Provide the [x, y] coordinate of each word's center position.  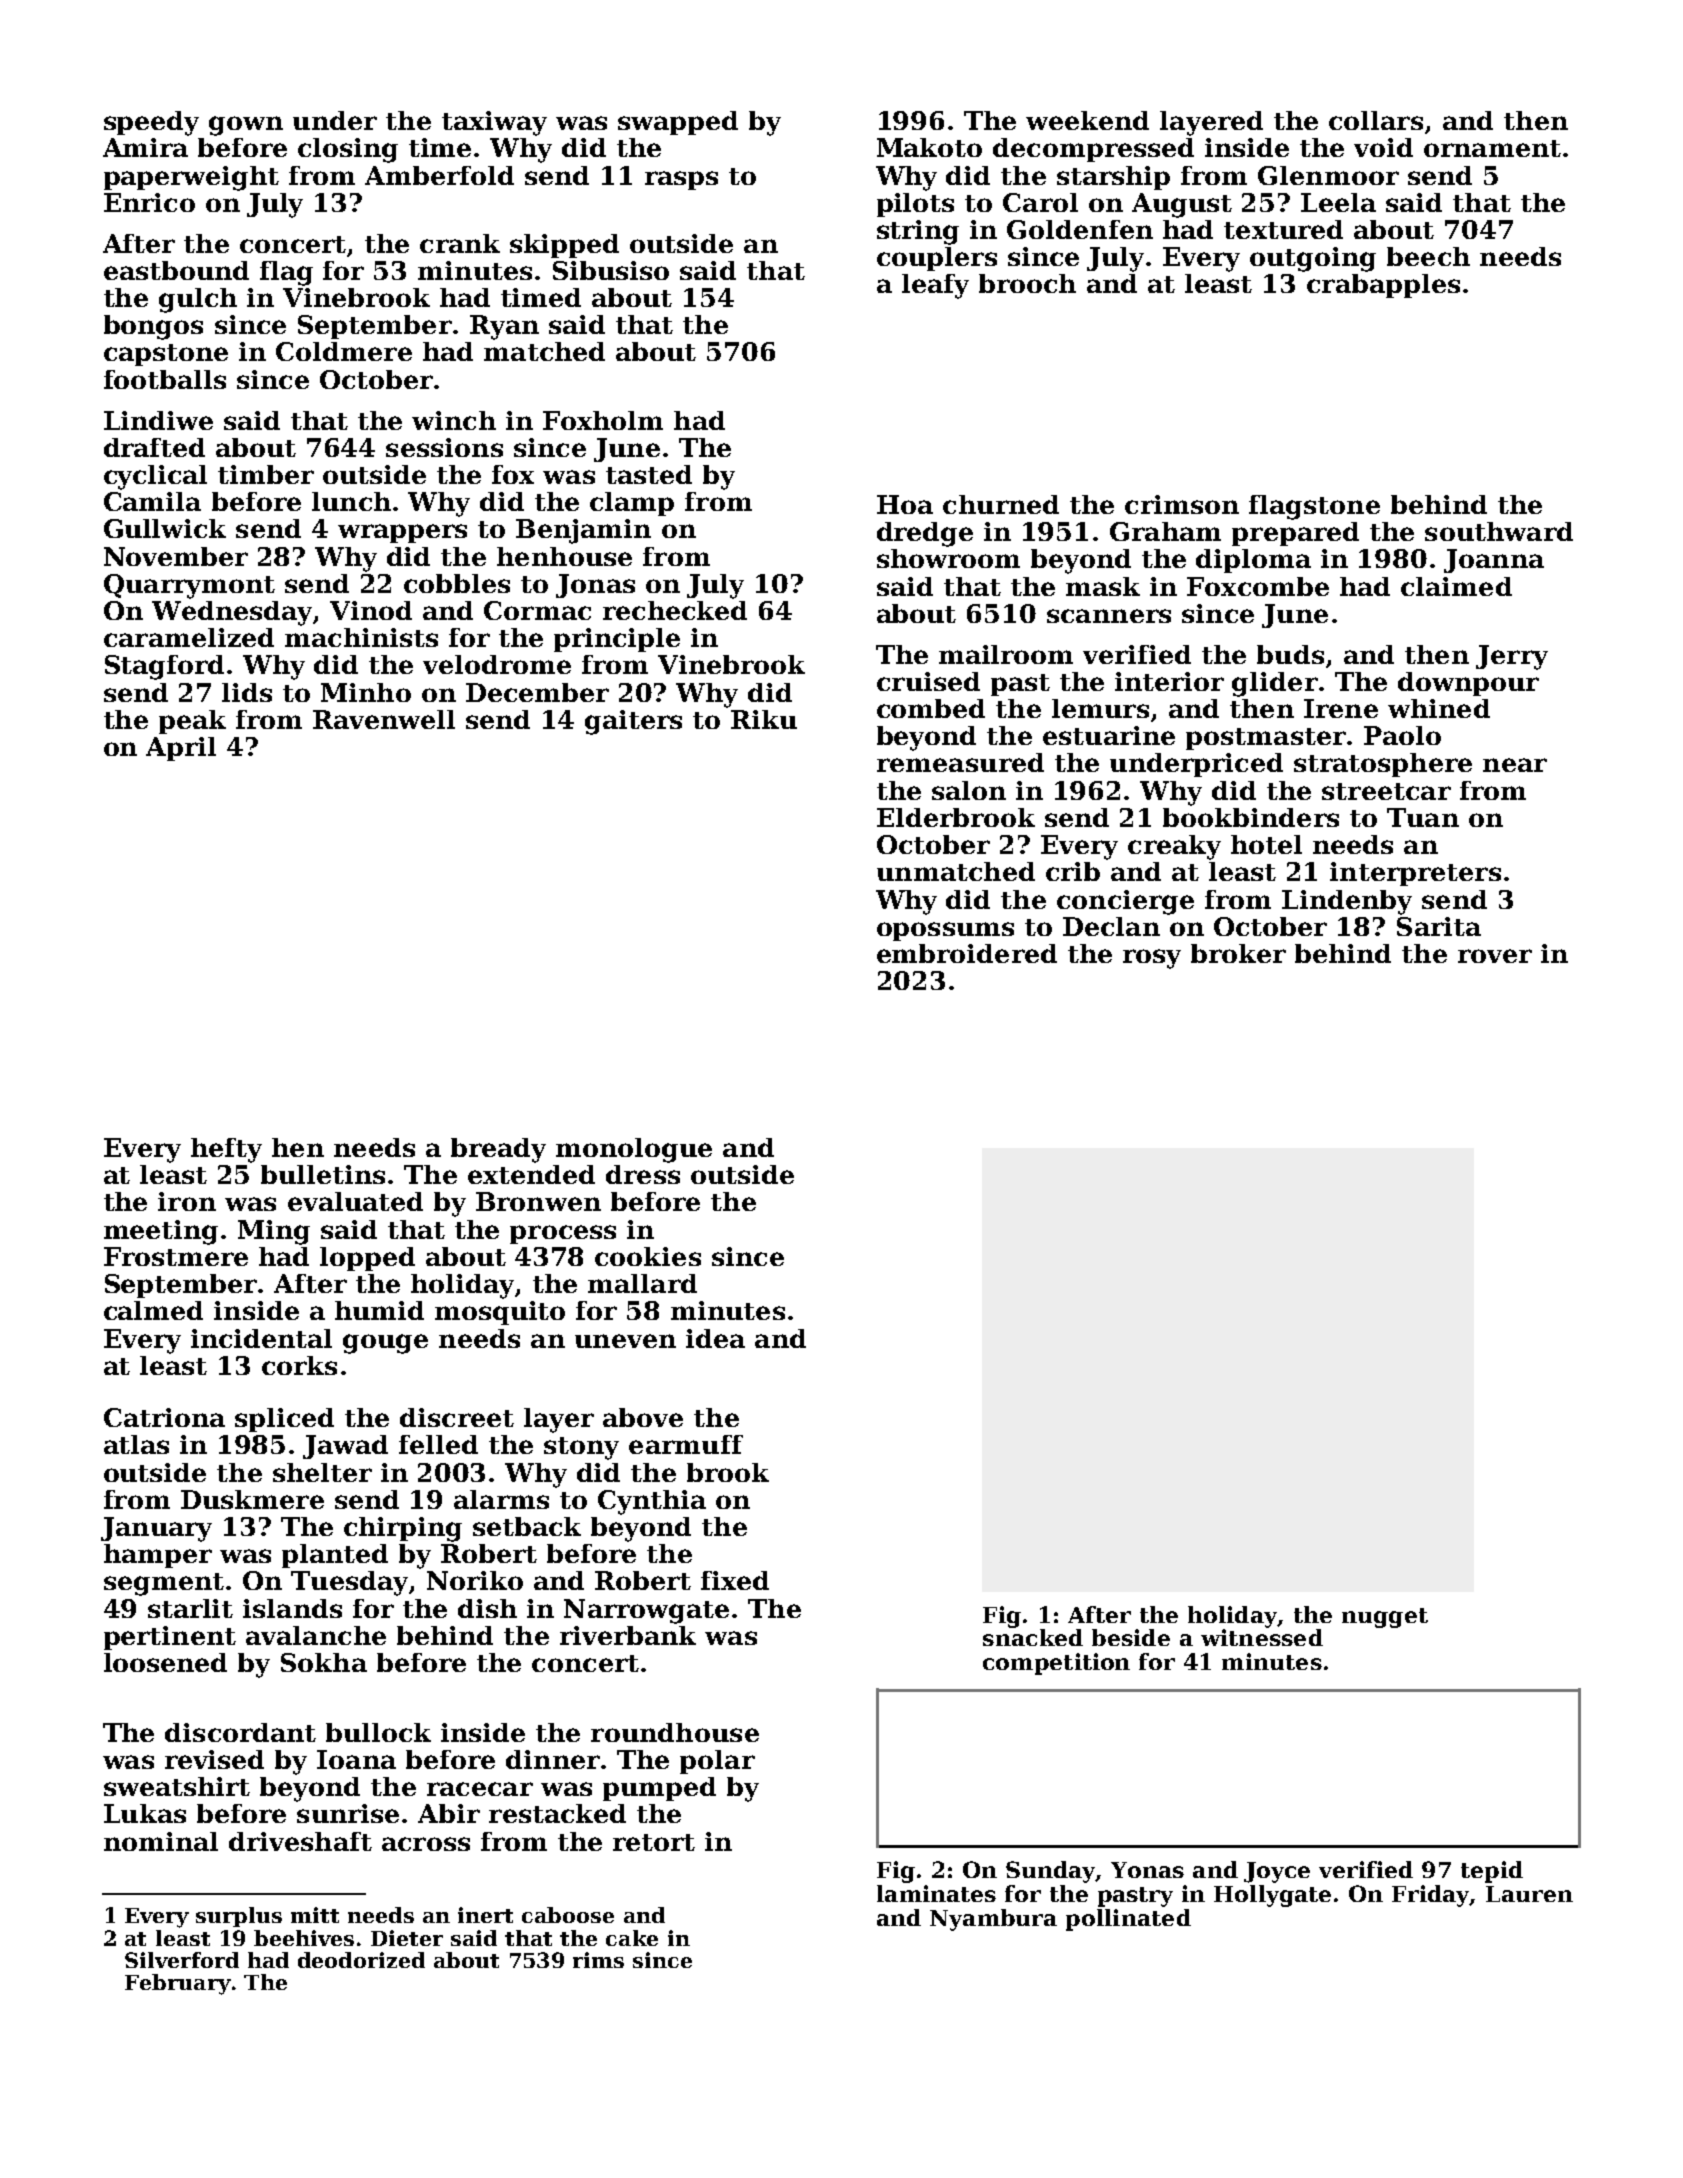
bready [498, 1150]
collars [1376, 120]
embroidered [967, 953]
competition [1056, 1664]
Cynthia [652, 1502]
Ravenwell [384, 719]
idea [715, 1338]
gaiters [633, 722]
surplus [239, 1917]
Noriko [475, 1580]
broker [1238, 953]
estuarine [1109, 735]
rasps [681, 180]
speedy [151, 123]
